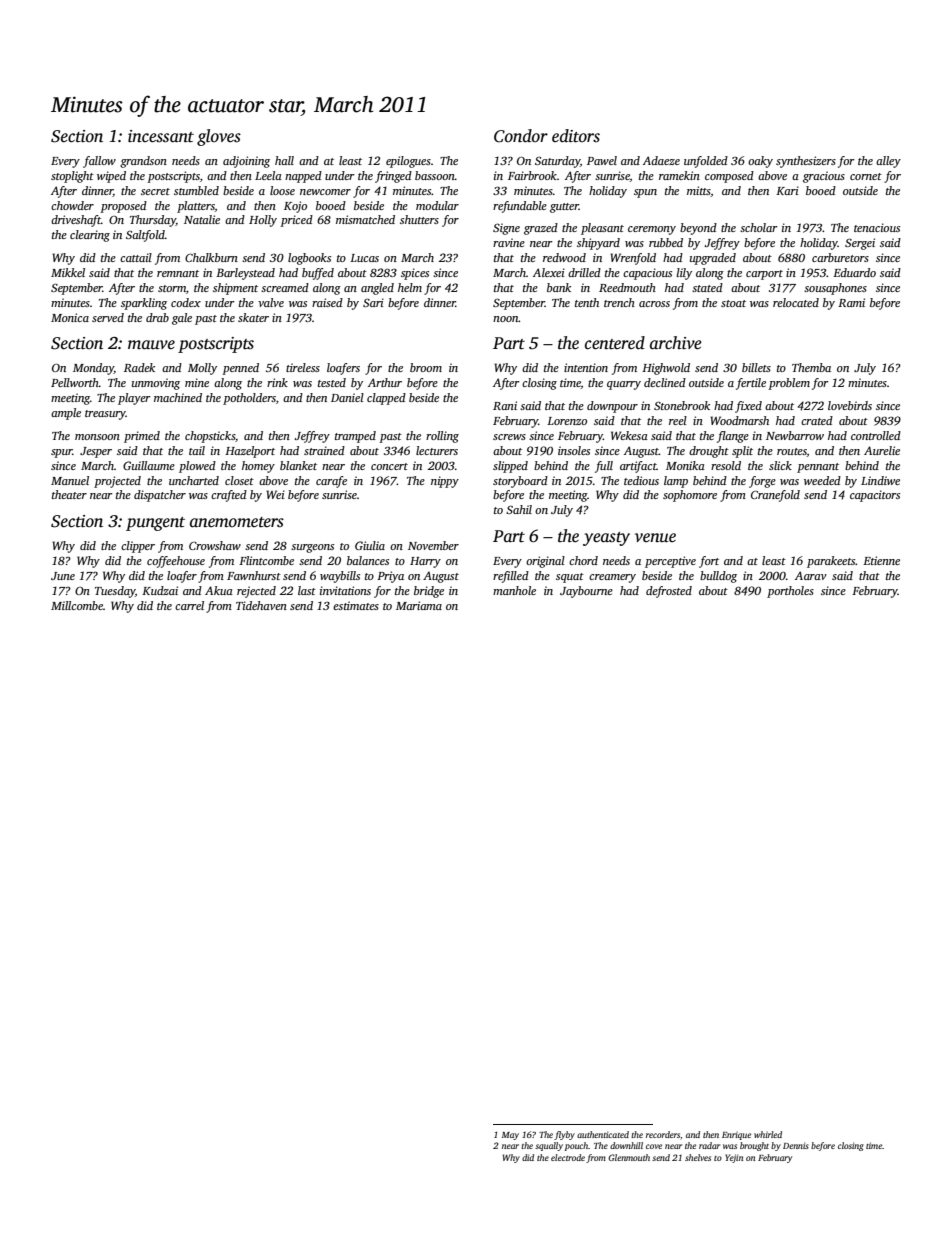  Describe the element at coordinates (888, 162) in the screenshot. I see `alley` at that location.
